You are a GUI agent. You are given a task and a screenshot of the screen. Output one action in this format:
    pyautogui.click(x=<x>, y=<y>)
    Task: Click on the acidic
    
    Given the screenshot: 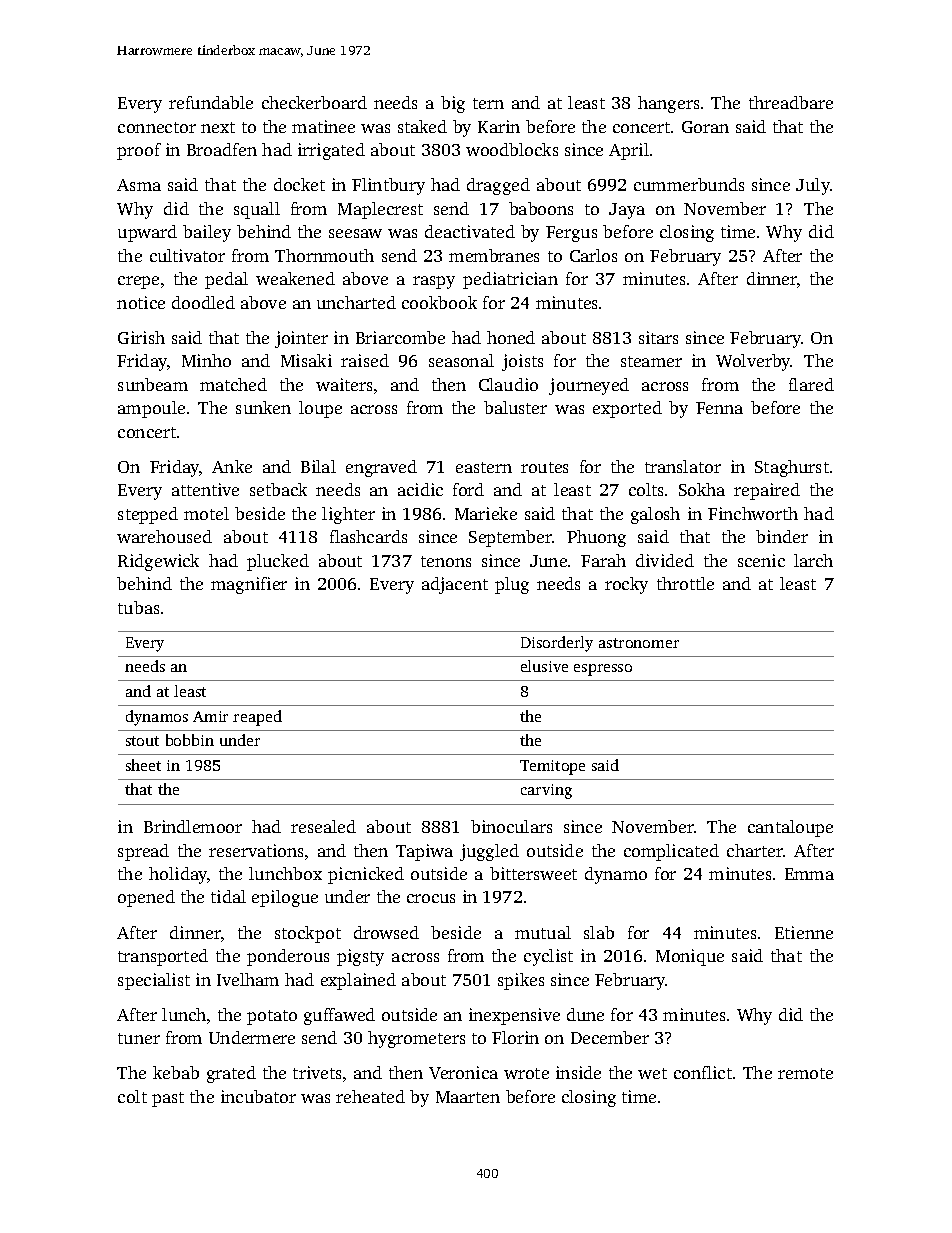 What is the action you would take?
    pyautogui.click(x=420, y=489)
